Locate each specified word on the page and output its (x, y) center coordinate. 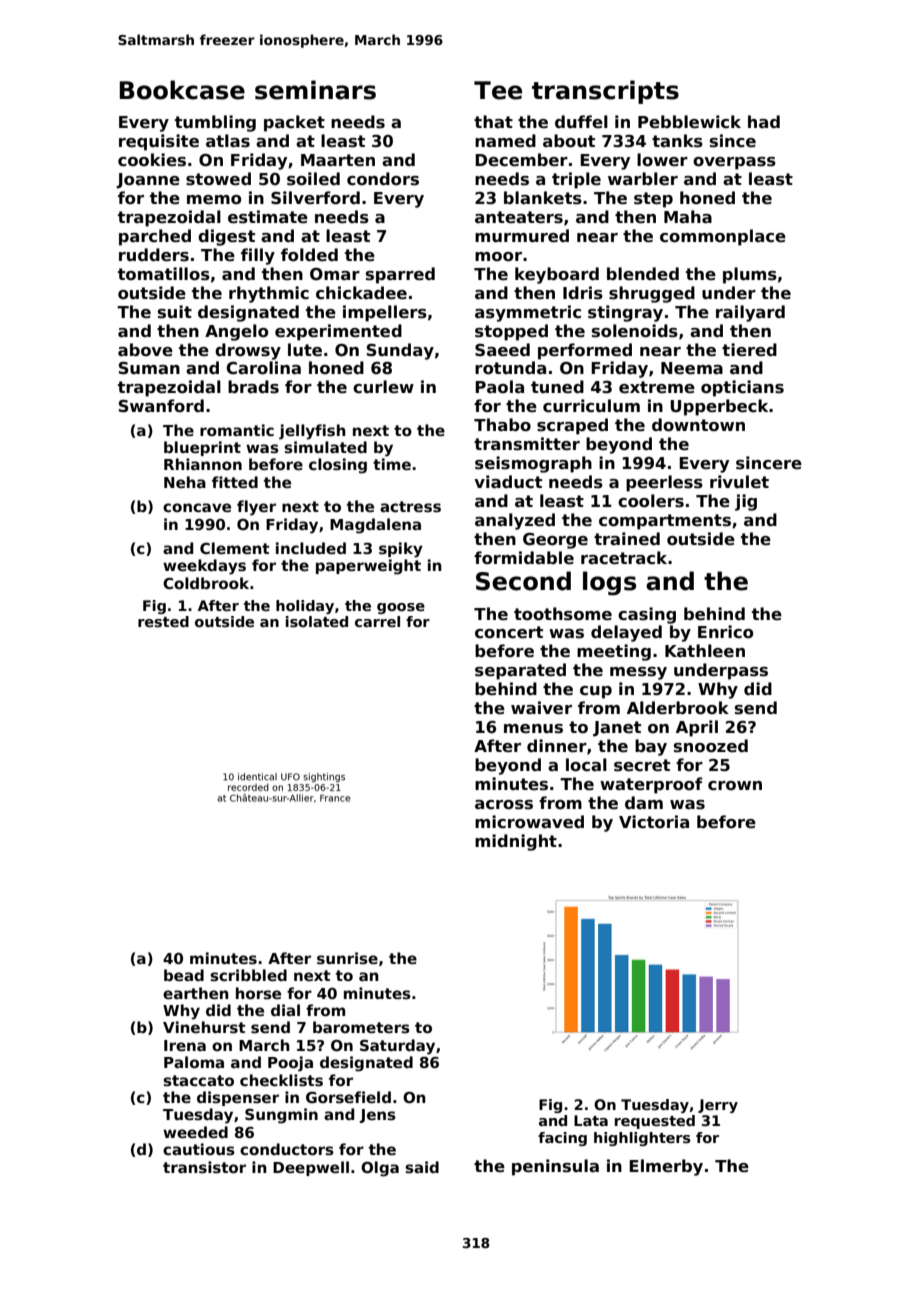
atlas (228, 141)
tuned (557, 387)
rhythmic (269, 294)
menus (533, 729)
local (586, 765)
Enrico (725, 632)
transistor (204, 1167)
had (764, 121)
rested (163, 621)
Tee (498, 90)
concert (509, 632)
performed (585, 351)
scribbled (248, 975)
